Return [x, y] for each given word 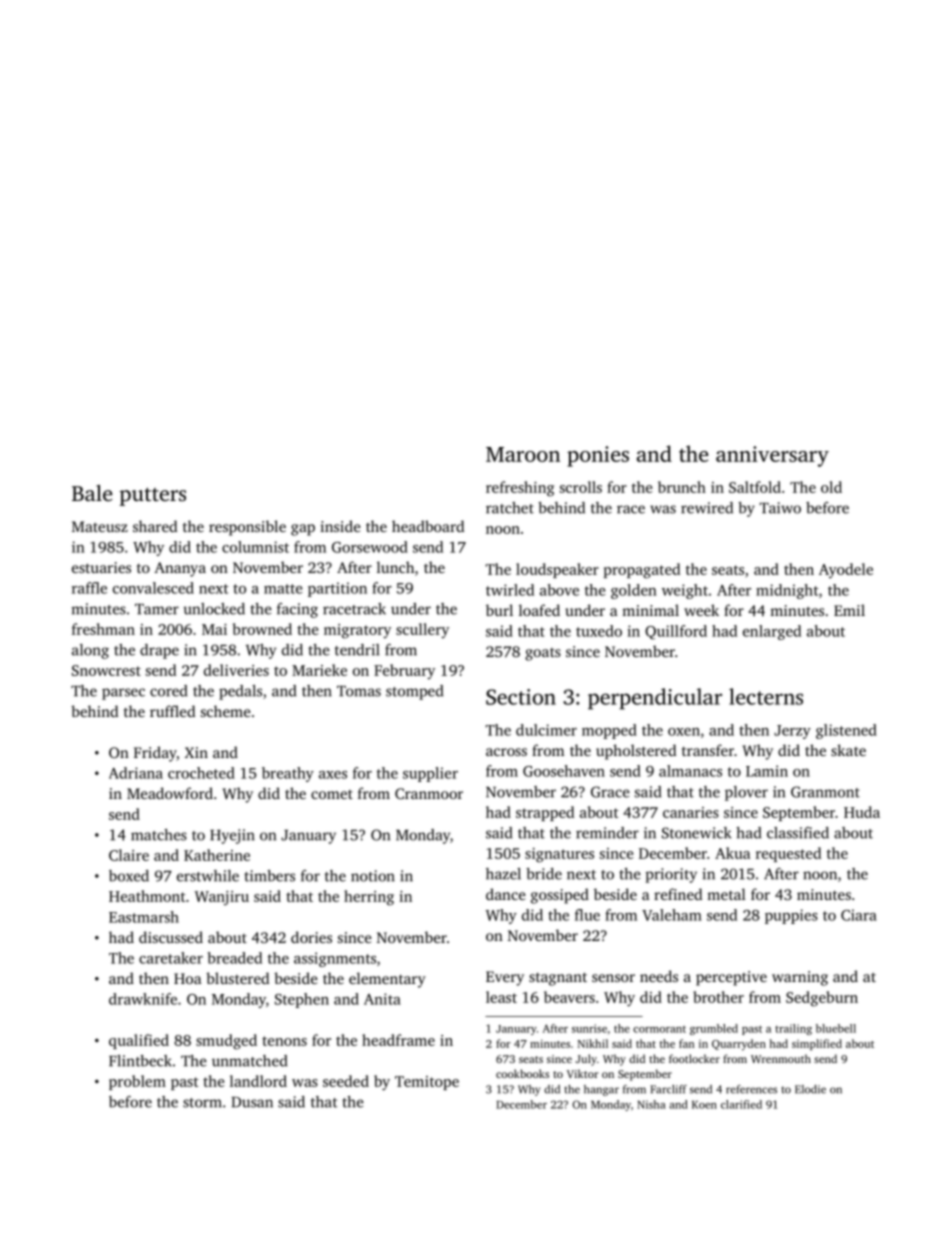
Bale [92, 493]
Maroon [523, 454]
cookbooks [522, 1073]
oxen [684, 732]
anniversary [772, 456]
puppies [791, 916]
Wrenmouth [781, 1058]
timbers [269, 876]
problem [137, 1082]
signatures [559, 855]
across [506, 752]
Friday [155, 754]
